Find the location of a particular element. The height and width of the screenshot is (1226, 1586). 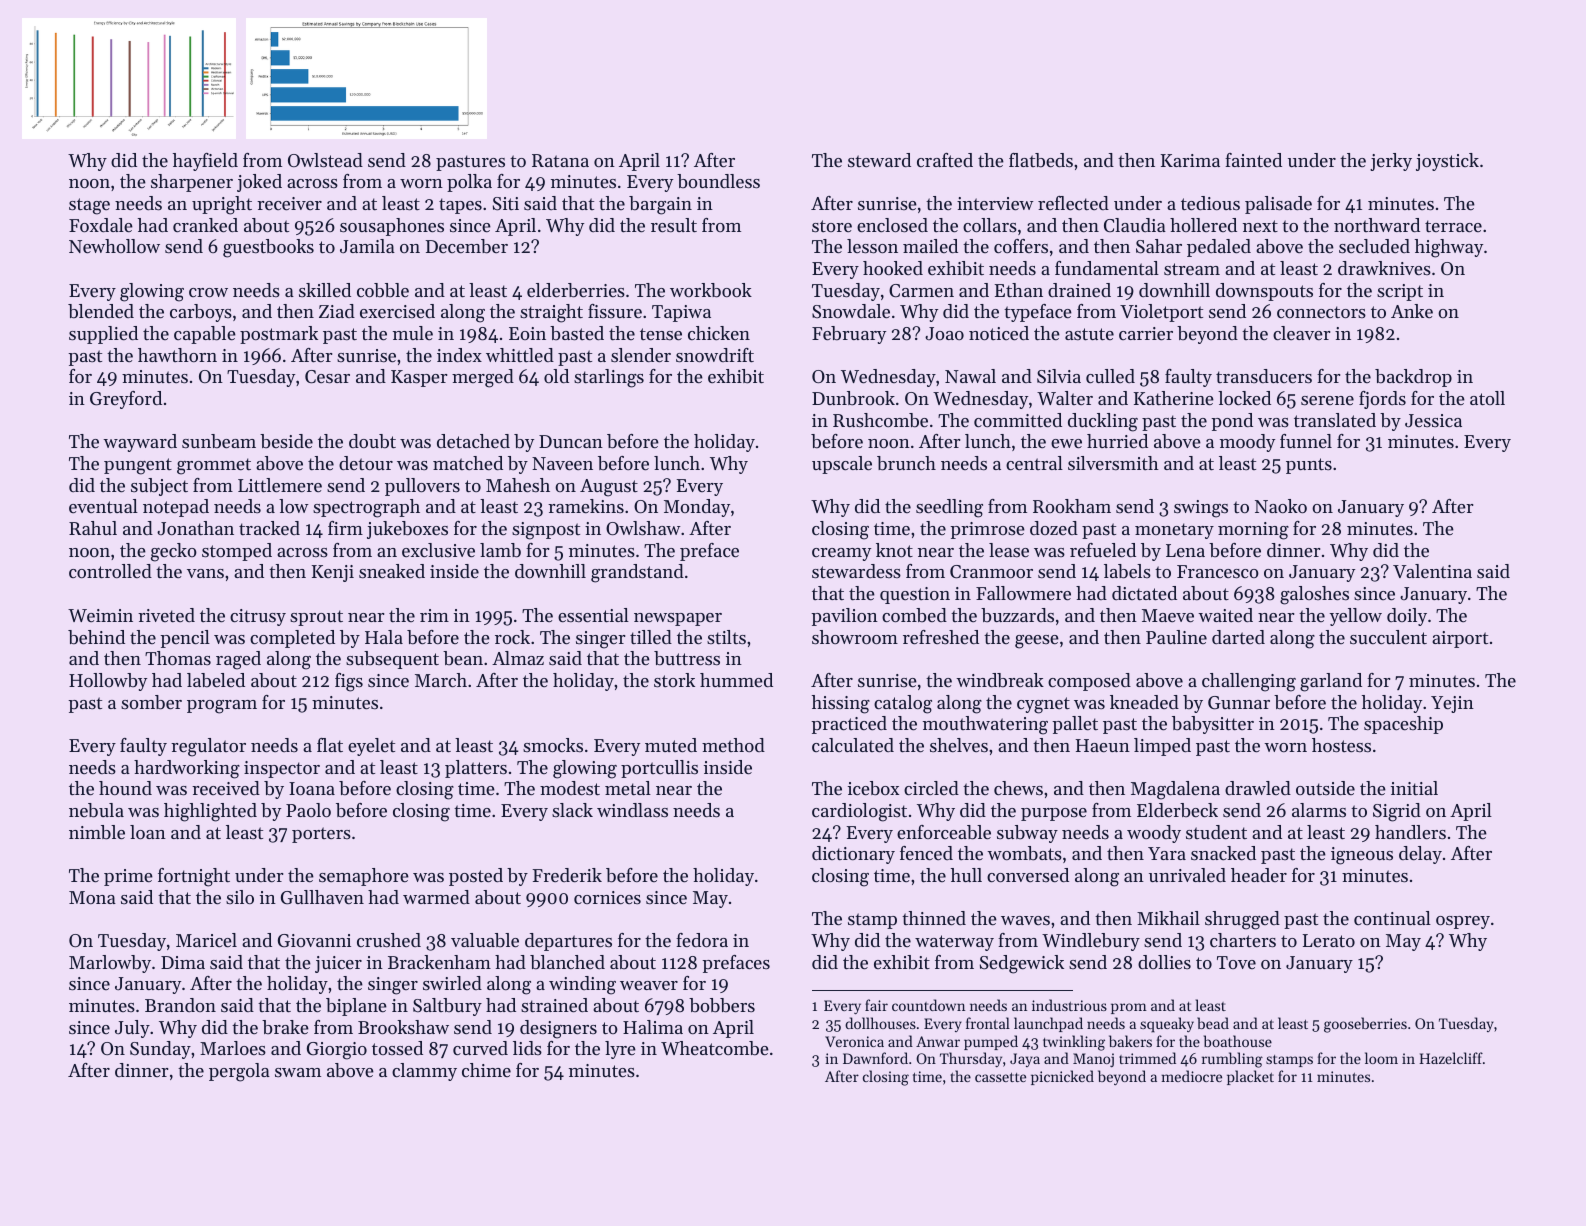

shelves is located at coordinates (959, 745).
